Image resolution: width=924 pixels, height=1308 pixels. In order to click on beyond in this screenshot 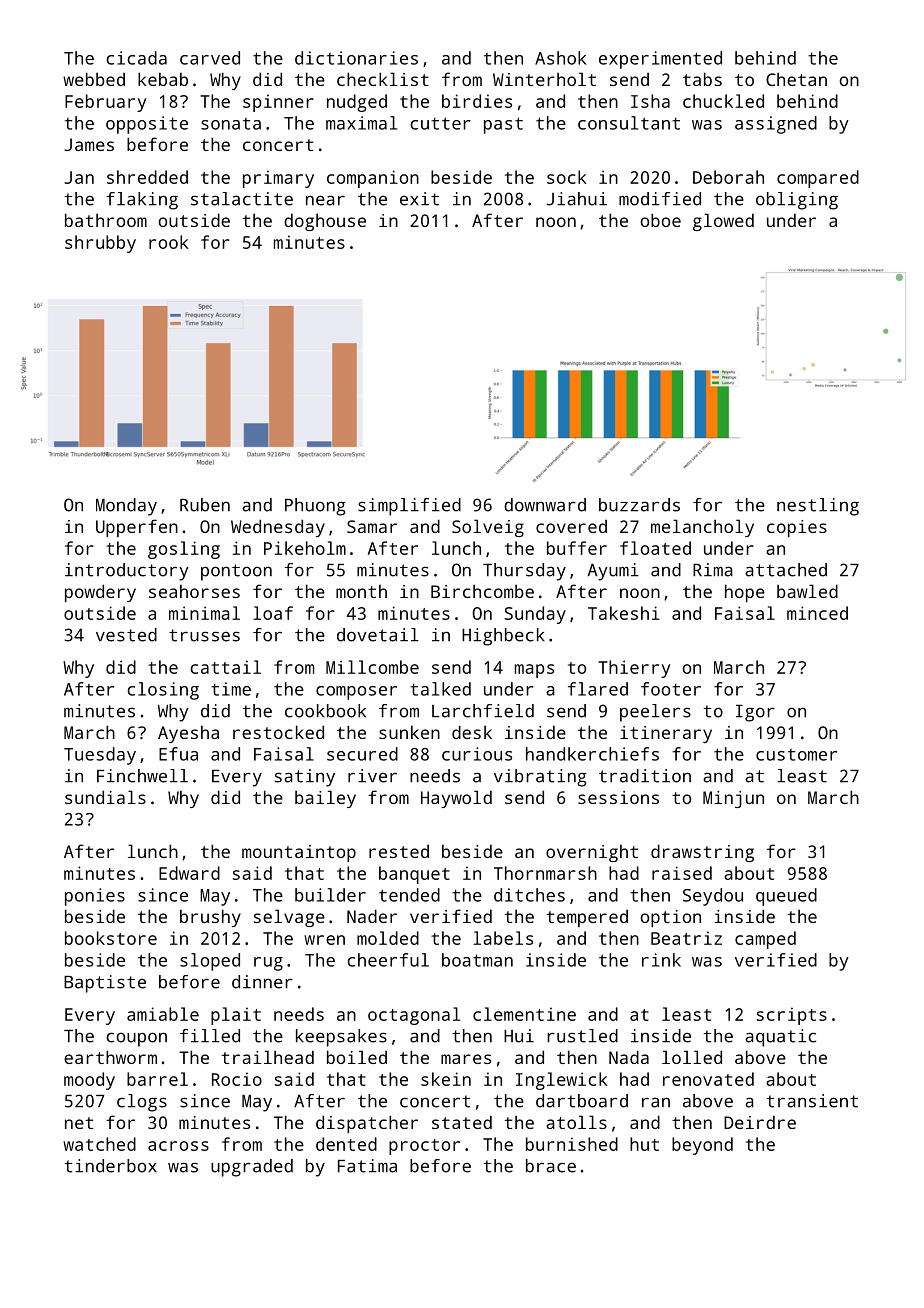, I will do `click(702, 1146)`.
